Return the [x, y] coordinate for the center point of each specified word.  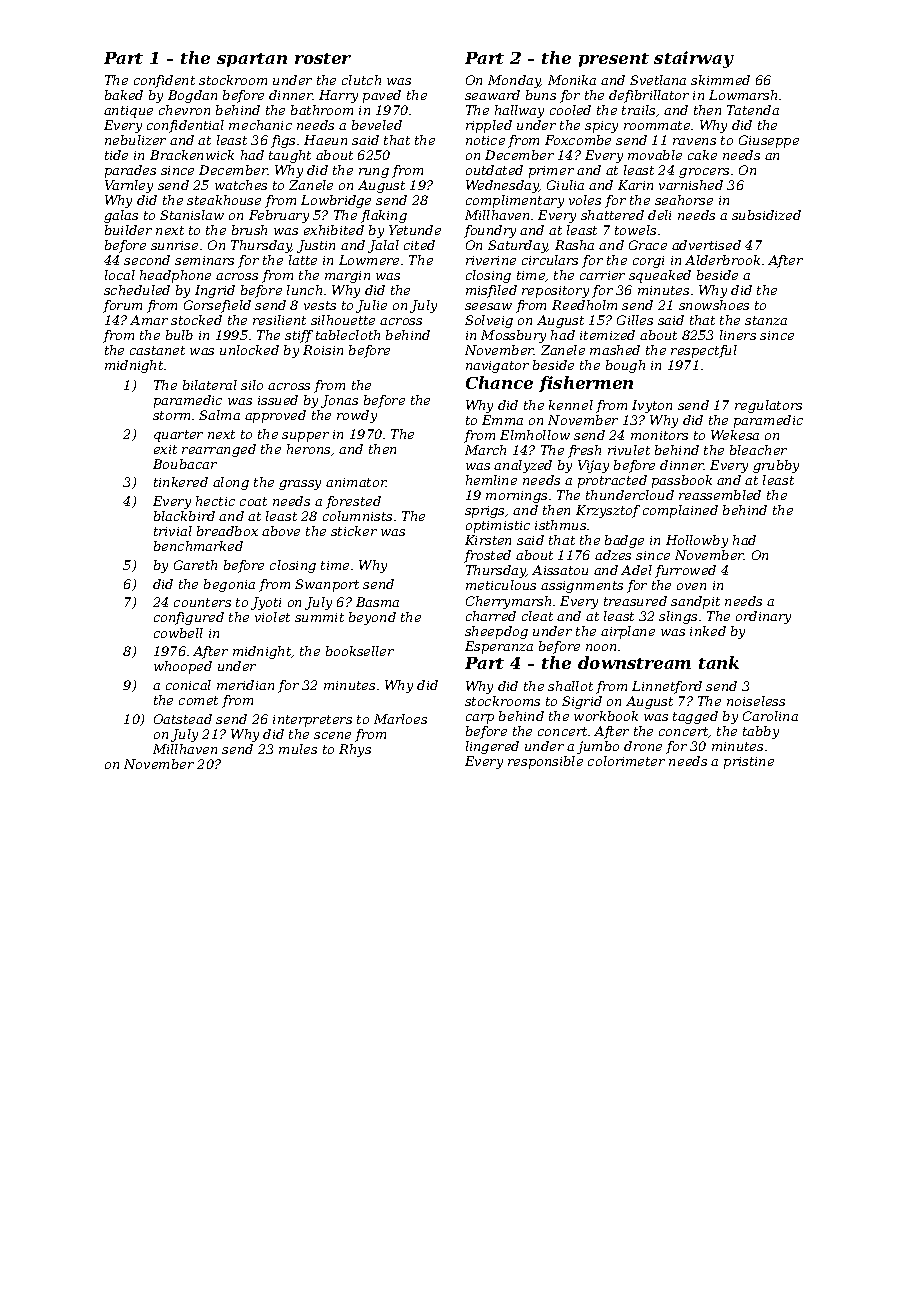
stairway [694, 59]
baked [124, 95]
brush [249, 230]
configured [189, 618]
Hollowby [697, 541]
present [614, 60]
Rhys [355, 750]
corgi [648, 262]
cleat [537, 616]
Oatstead [183, 719]
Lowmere [369, 260]
